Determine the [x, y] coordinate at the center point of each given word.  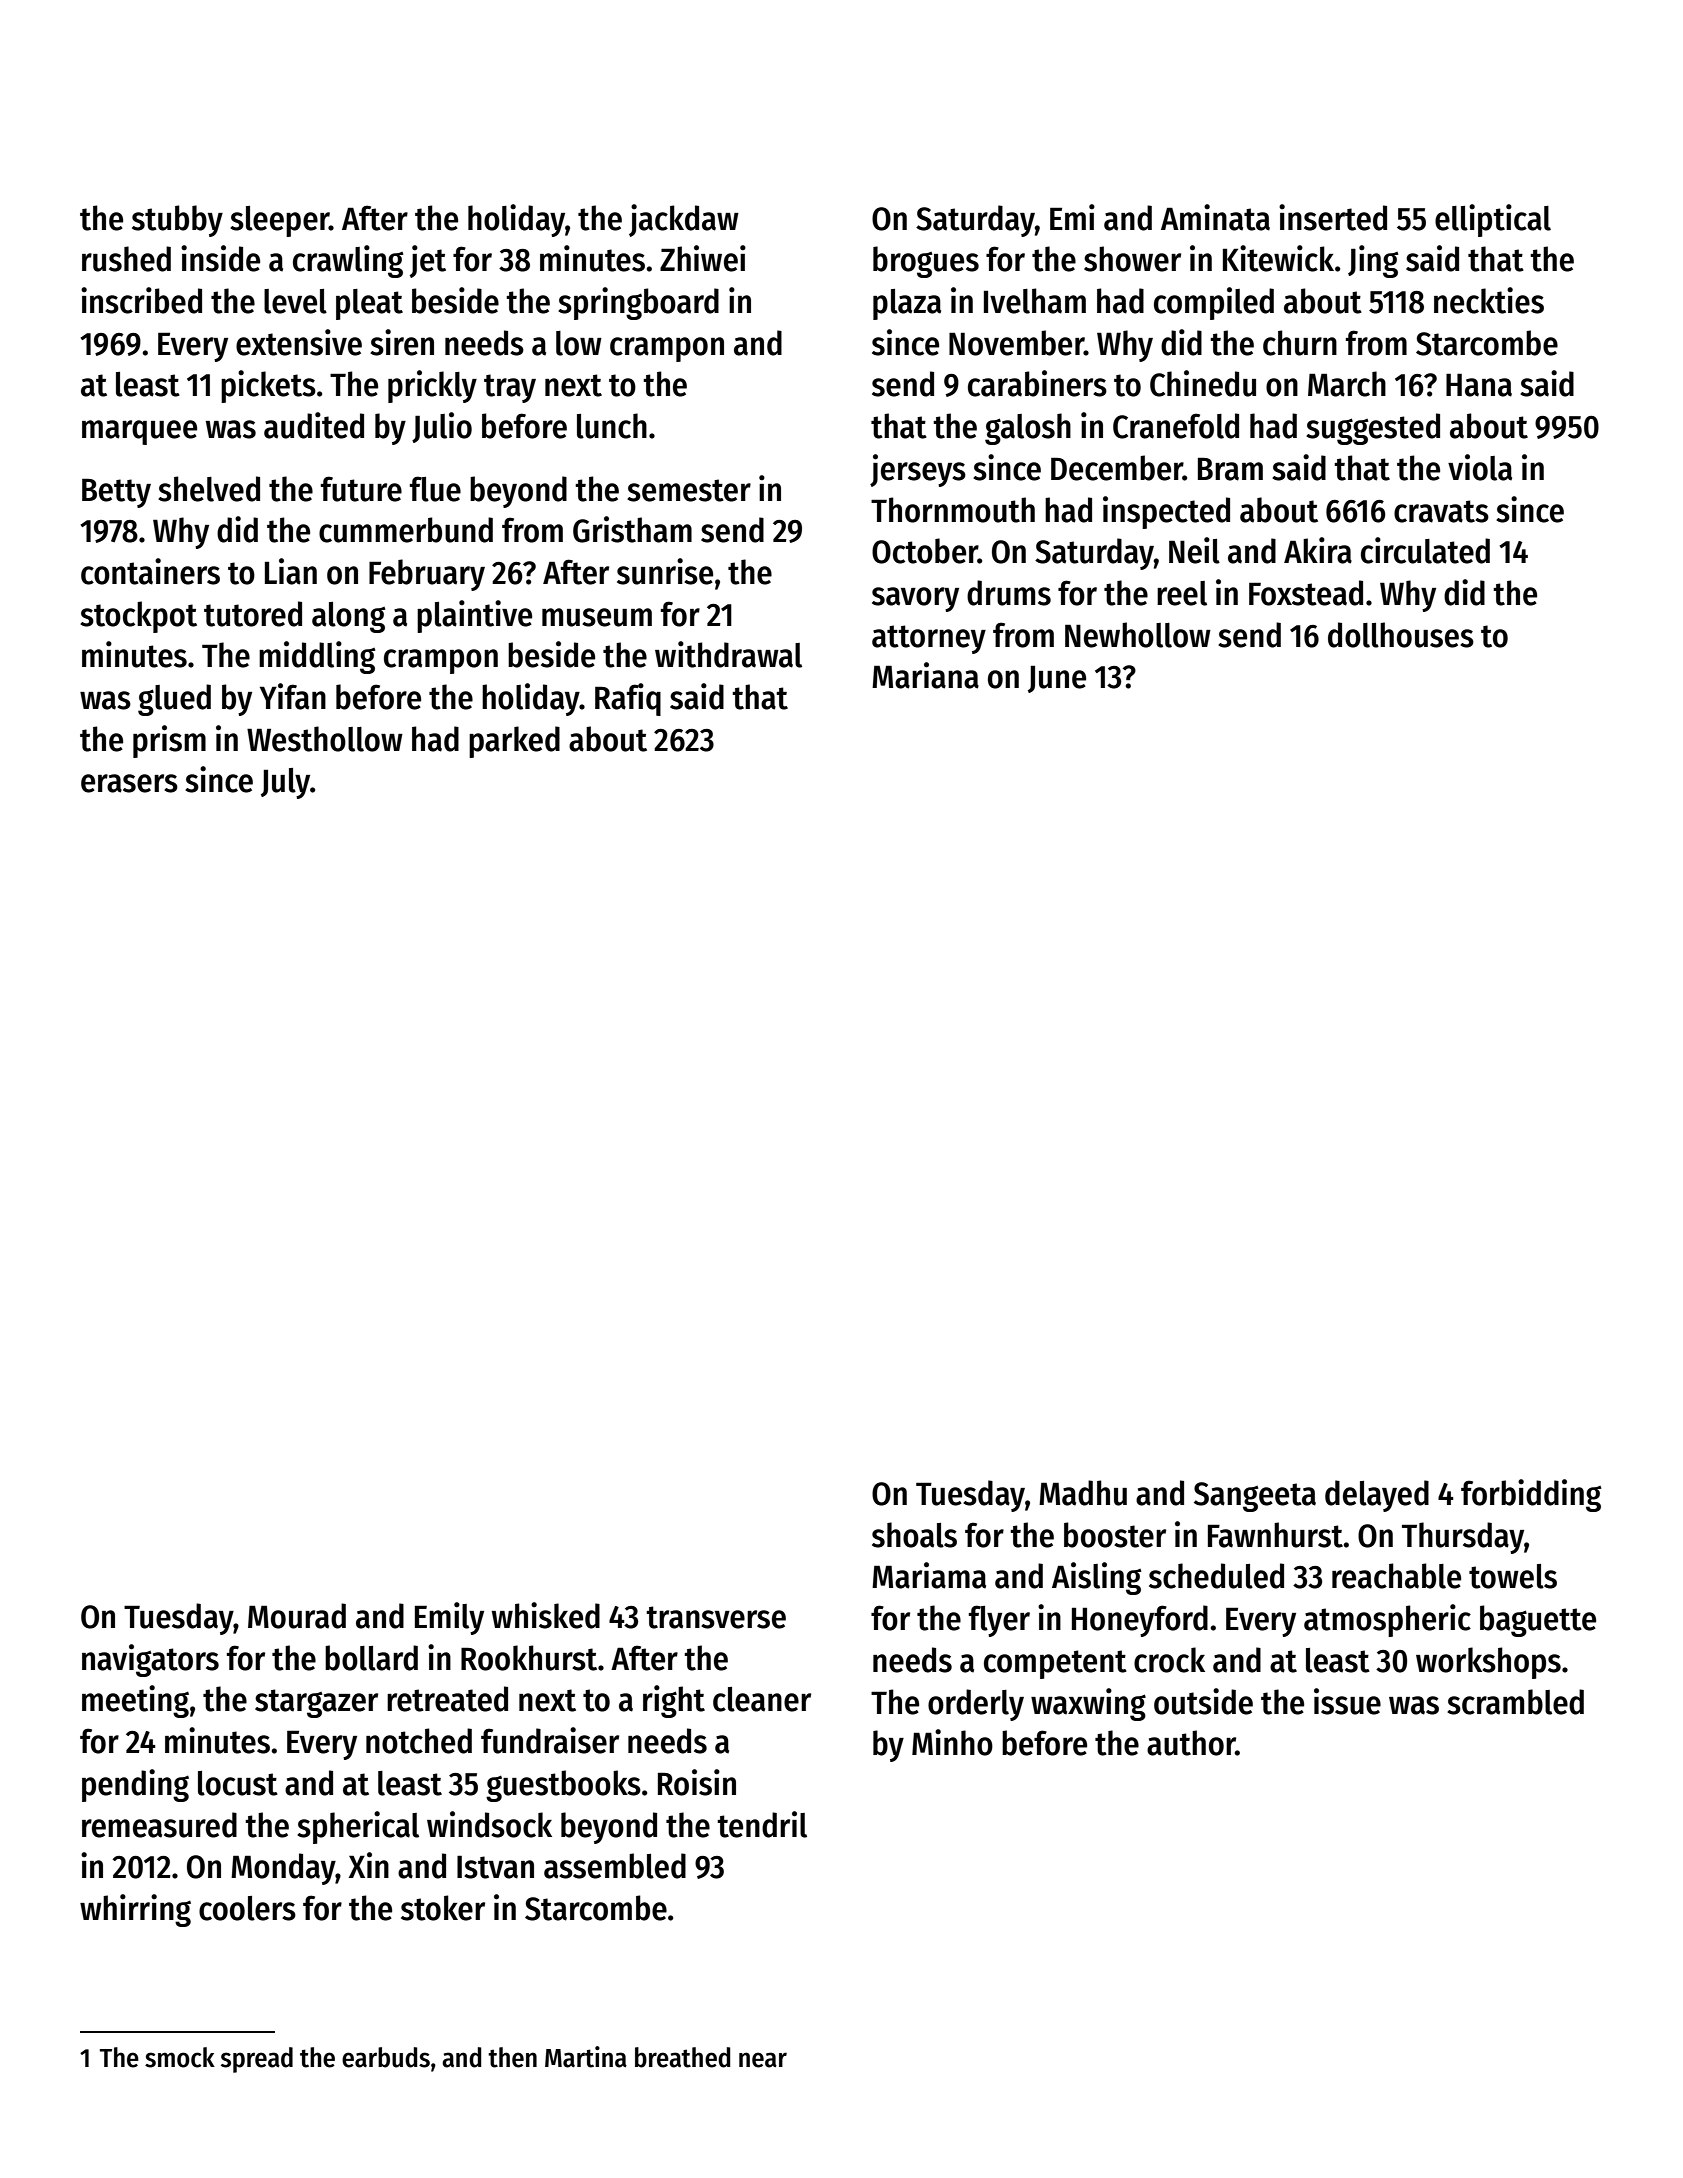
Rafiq [628, 699]
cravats [1441, 511]
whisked [546, 1615]
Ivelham [1035, 301]
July [285, 783]
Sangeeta [1255, 1497]
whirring [135, 1910]
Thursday [1463, 1538]
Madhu [1083, 1493]
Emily [449, 1618]
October [925, 551]
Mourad [297, 1616]
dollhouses [1401, 635]
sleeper [279, 221]
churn [1300, 343]
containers [150, 571]
